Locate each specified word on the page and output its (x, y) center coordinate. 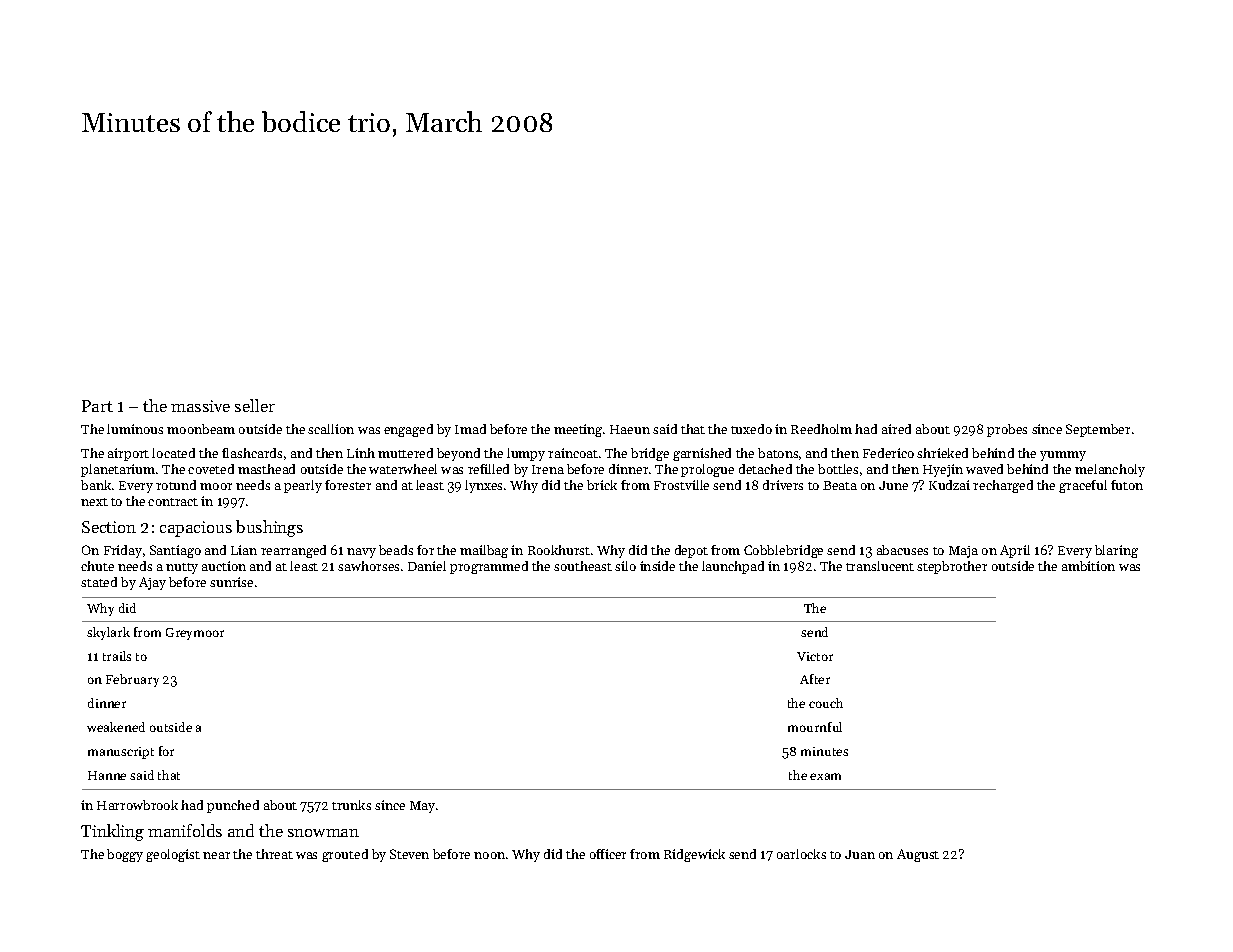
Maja (963, 552)
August (918, 855)
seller (255, 405)
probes (1007, 430)
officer (608, 854)
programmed (489, 567)
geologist (173, 855)
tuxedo (751, 429)
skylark (108, 633)
